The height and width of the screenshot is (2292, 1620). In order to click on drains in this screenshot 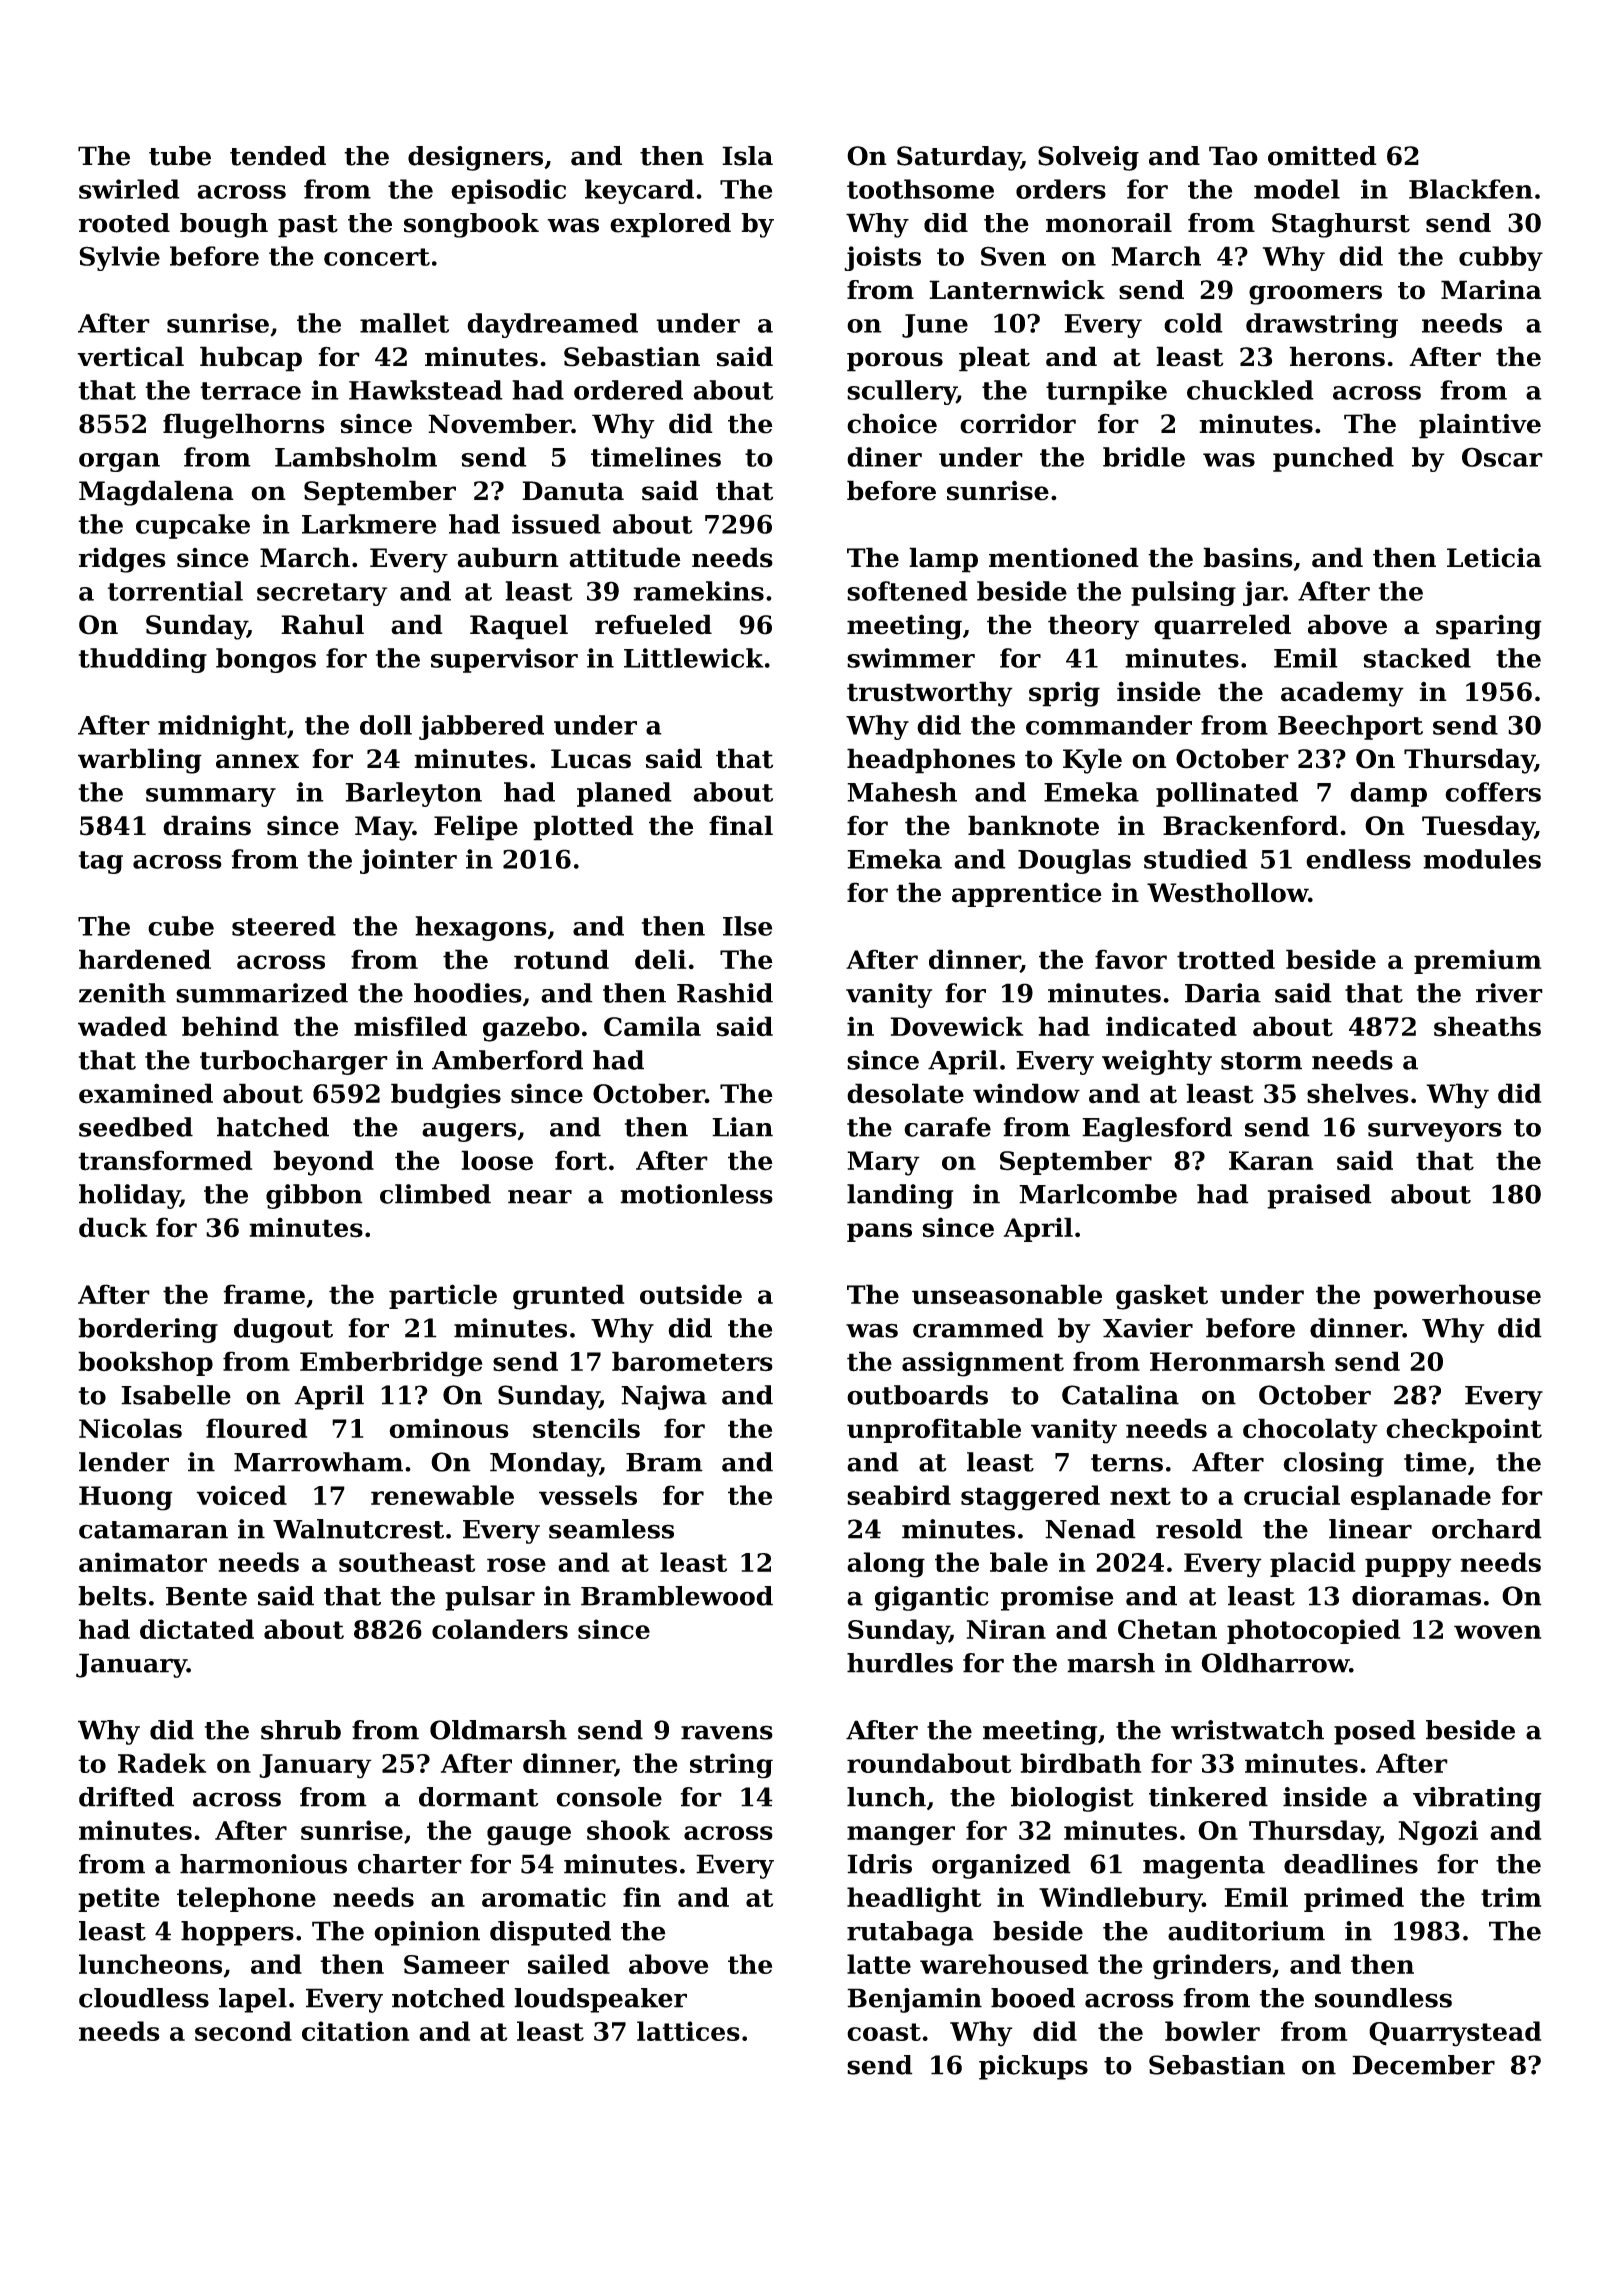, I will do `click(207, 825)`.
